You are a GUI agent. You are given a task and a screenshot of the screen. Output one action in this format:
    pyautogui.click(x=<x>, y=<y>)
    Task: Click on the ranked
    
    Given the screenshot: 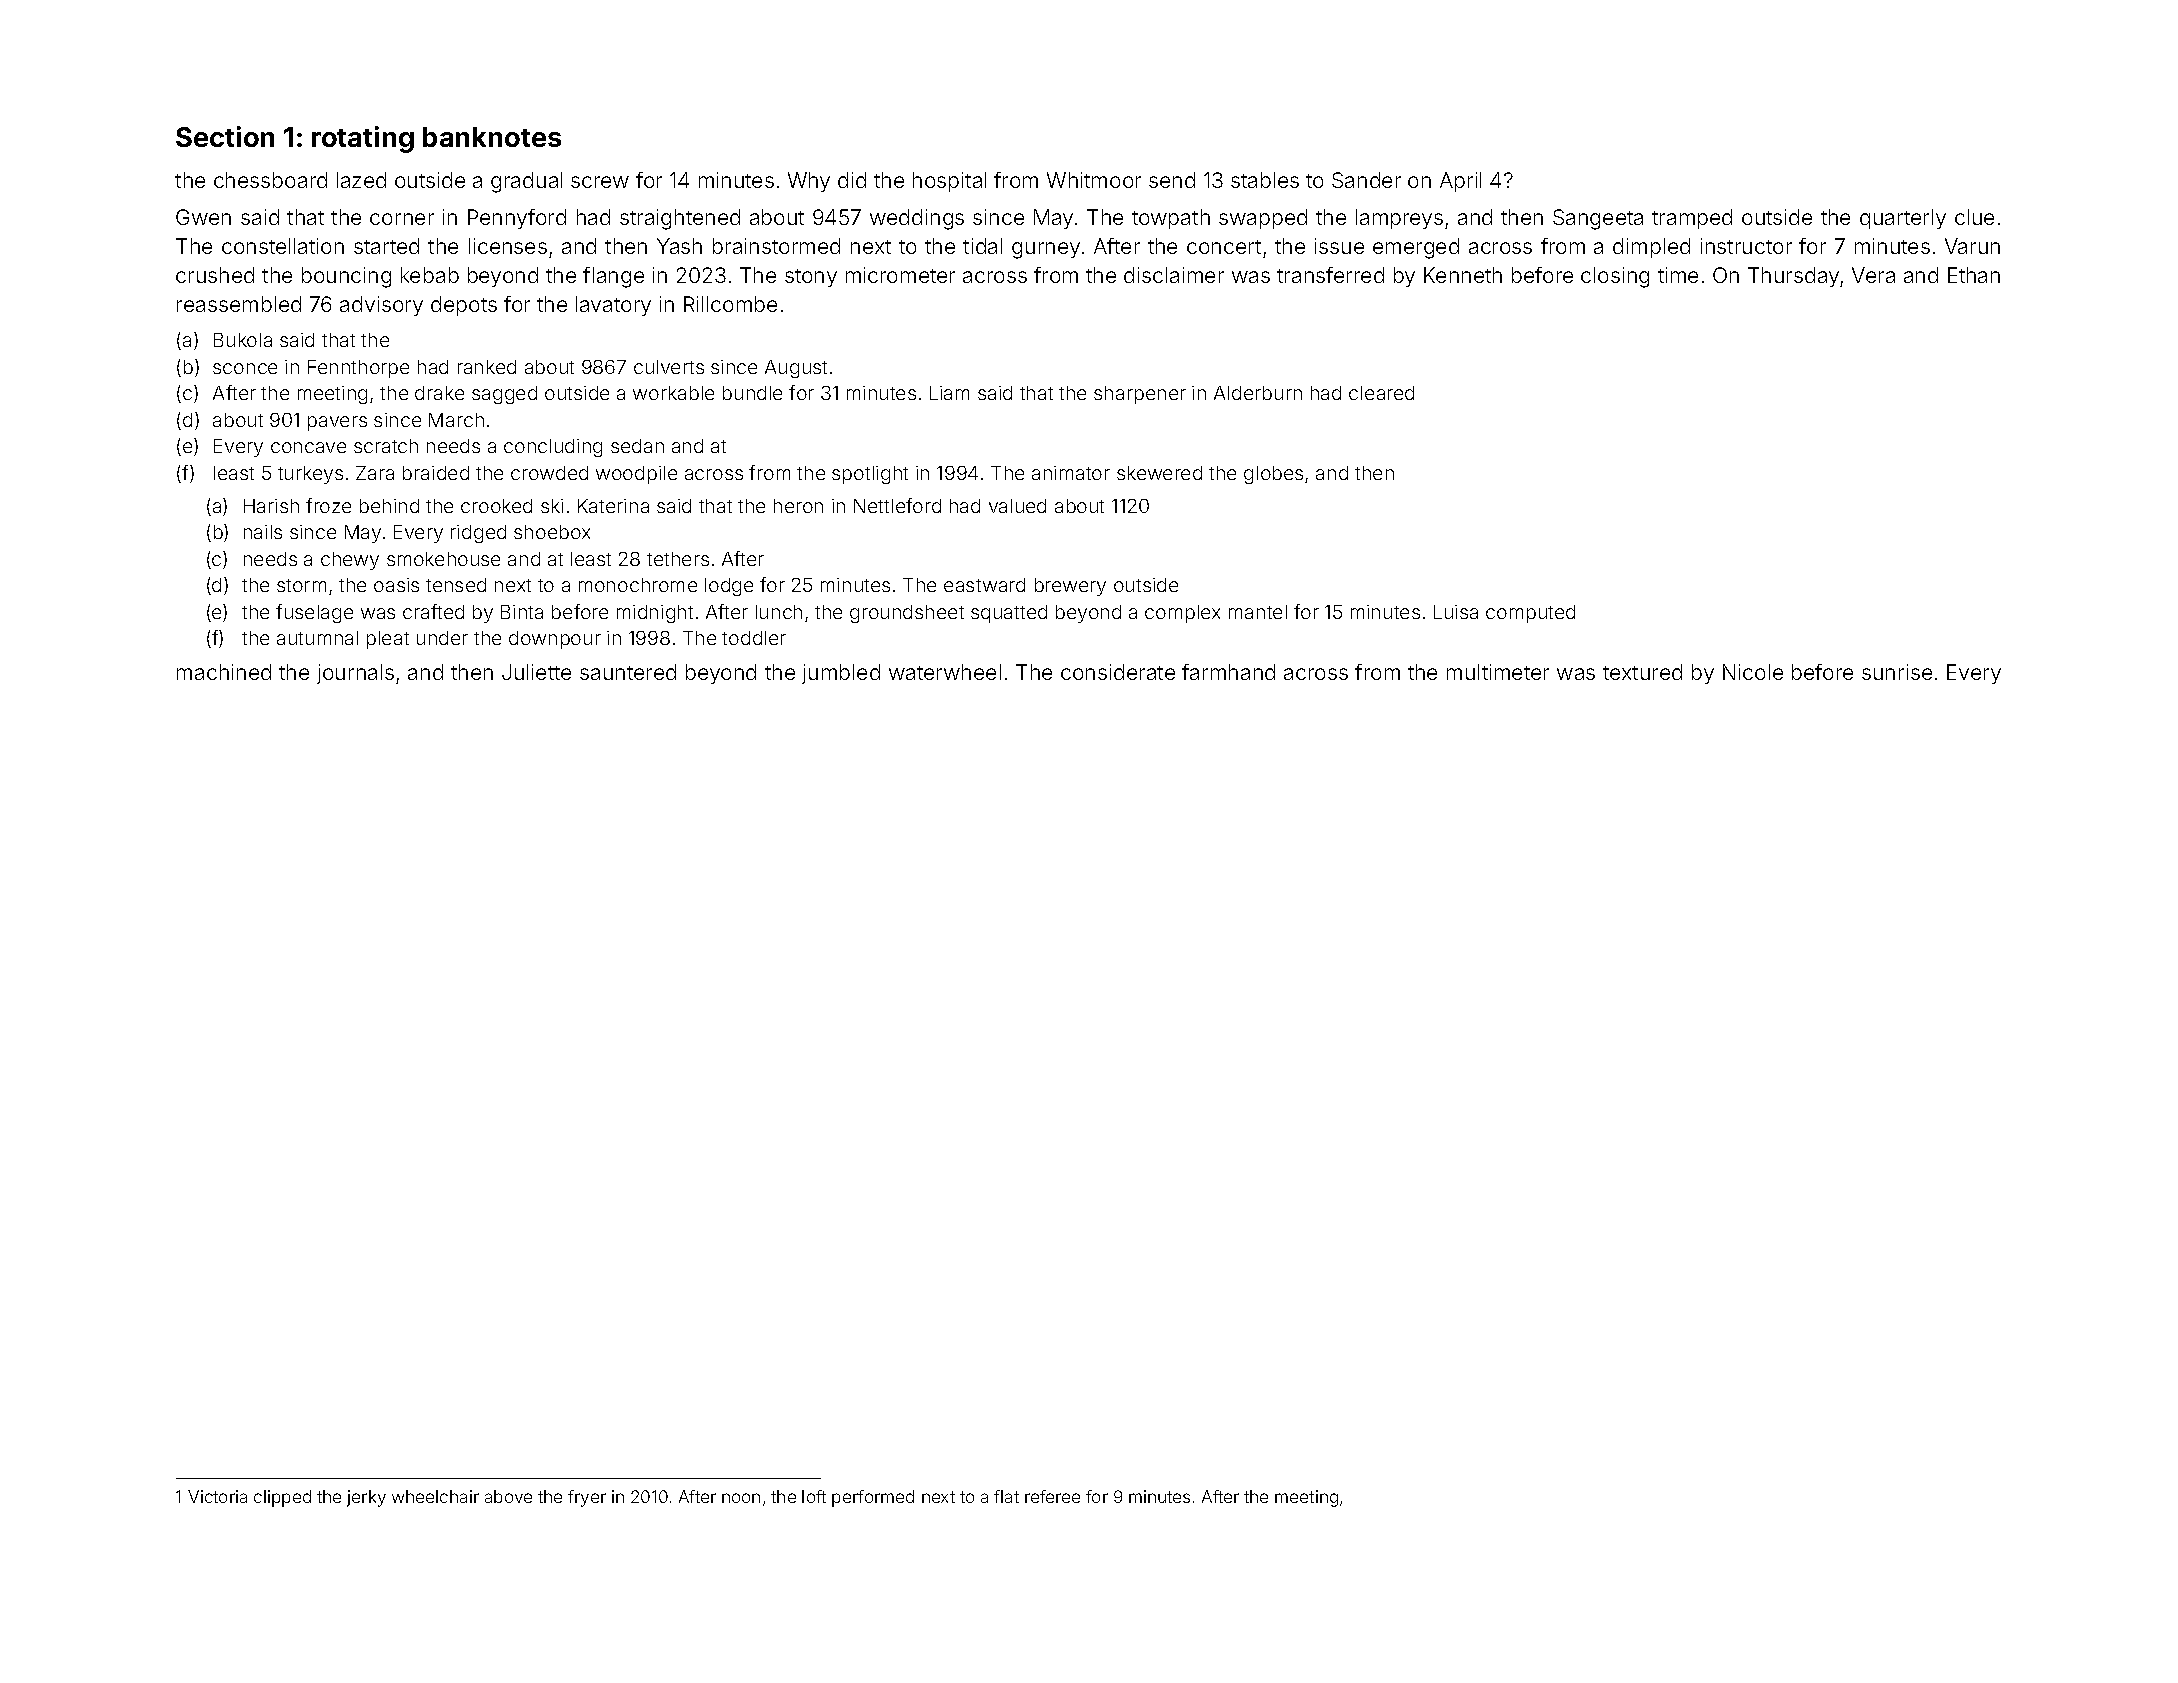 What is the action you would take?
    pyautogui.click(x=487, y=367)
